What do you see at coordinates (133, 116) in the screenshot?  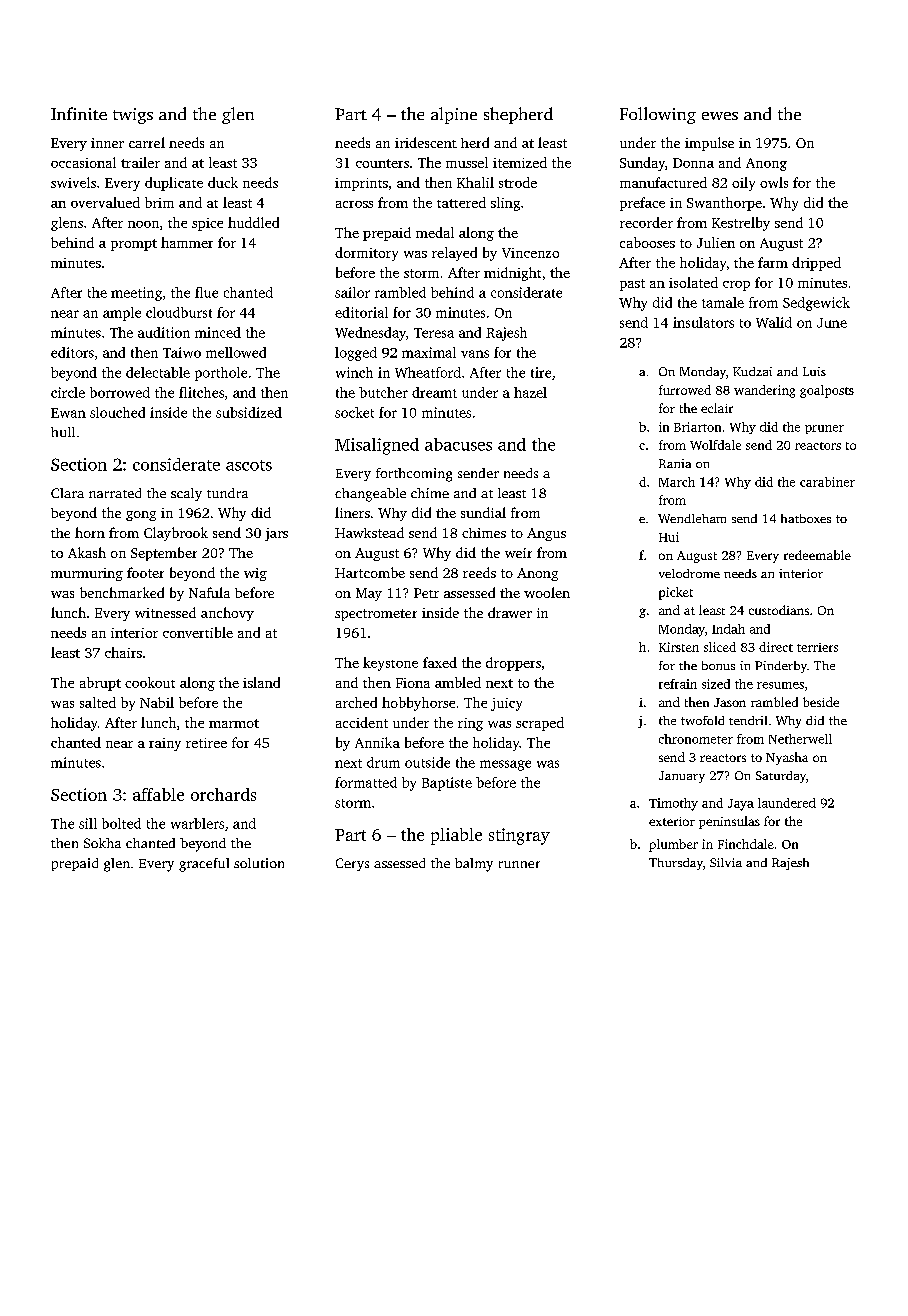 I see `twigs` at bounding box center [133, 116].
